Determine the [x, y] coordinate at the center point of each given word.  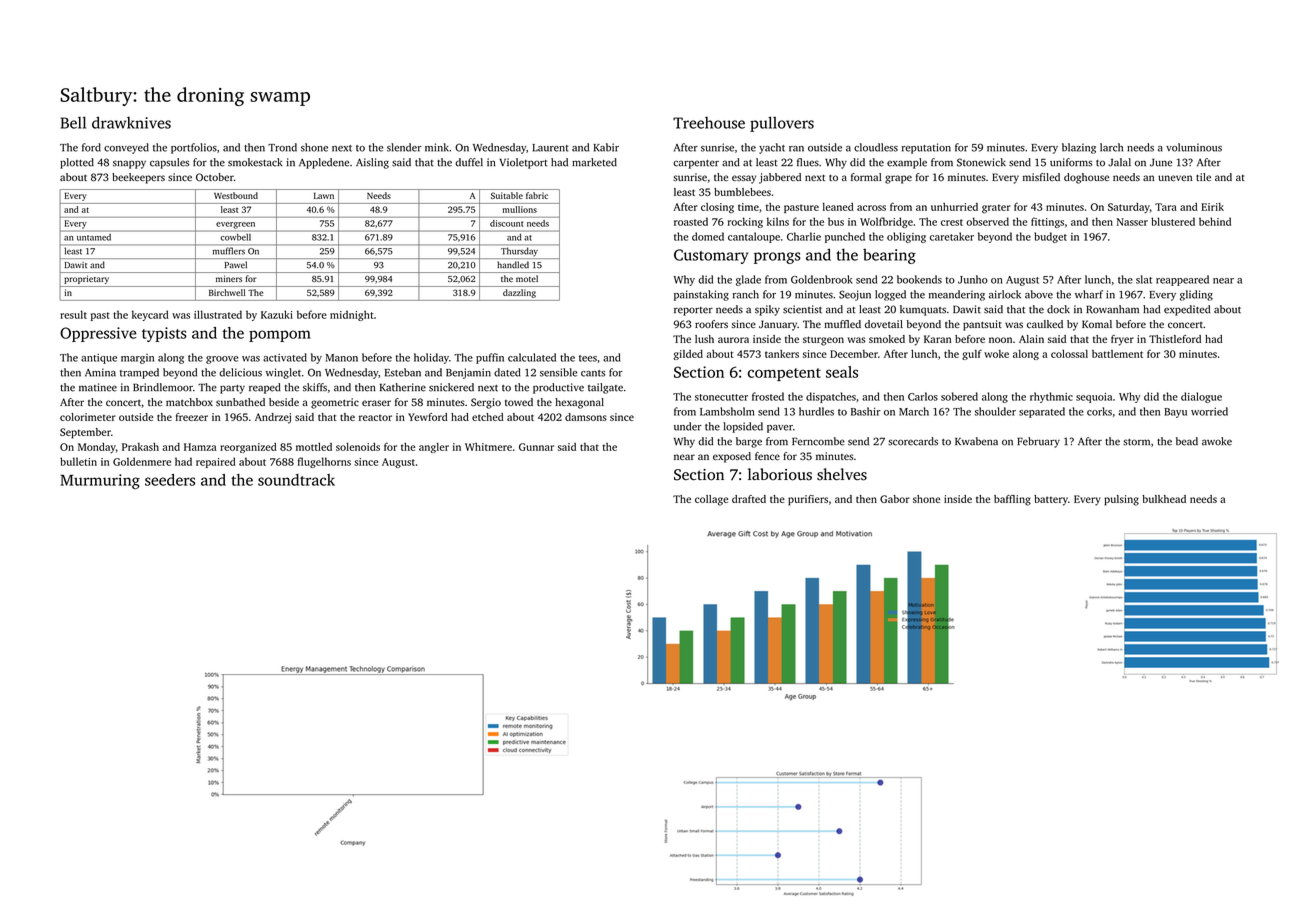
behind [1215, 221]
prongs [777, 258]
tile [1203, 177]
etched [488, 417]
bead [1187, 441]
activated [285, 357]
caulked [1045, 324]
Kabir [606, 147]
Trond [282, 147]
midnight [352, 315]
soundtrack [296, 480]
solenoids [358, 447]
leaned [838, 207]
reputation [926, 148]
